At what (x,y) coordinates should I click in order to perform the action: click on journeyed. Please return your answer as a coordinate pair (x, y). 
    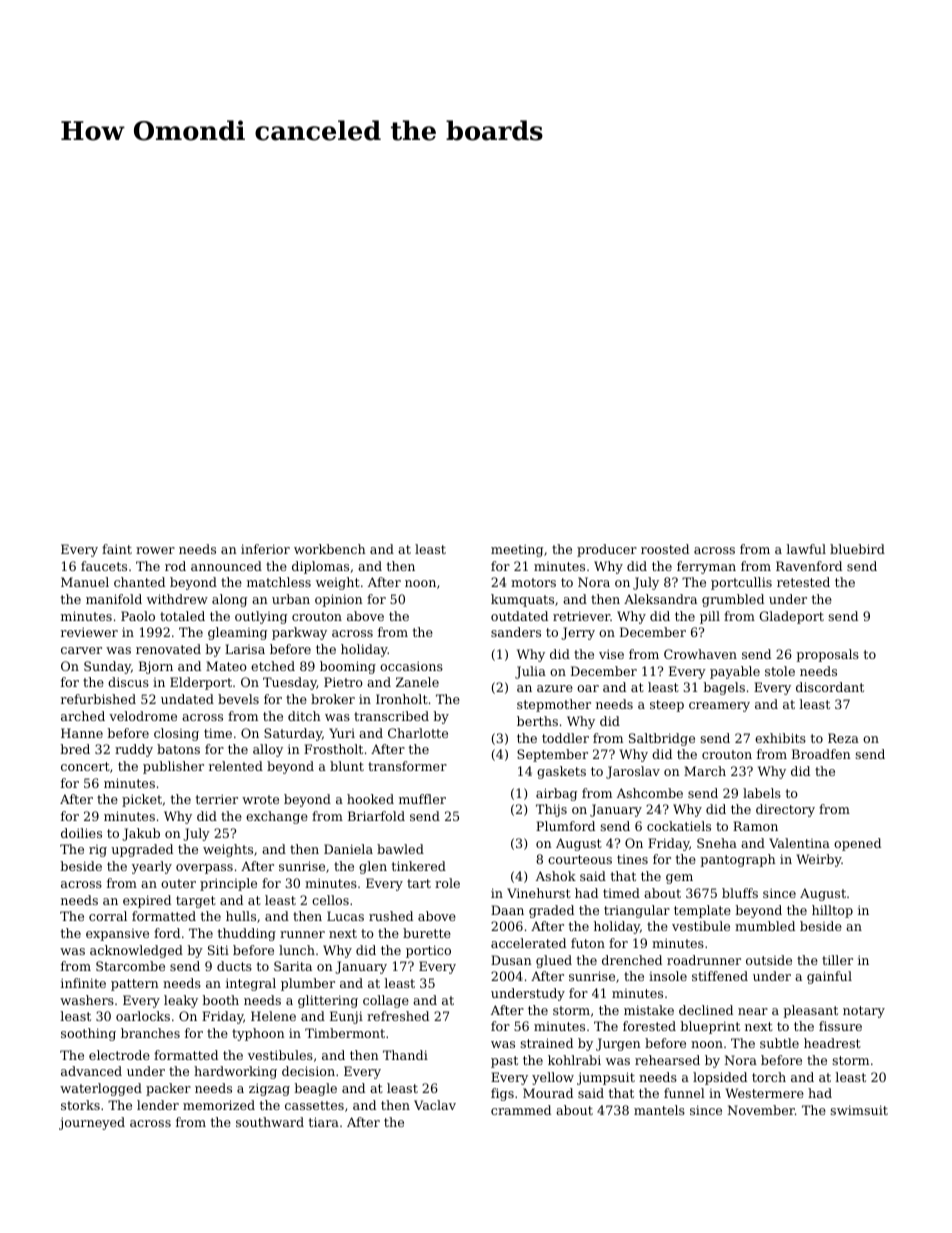
    Looking at the image, I should click on (92, 1123).
